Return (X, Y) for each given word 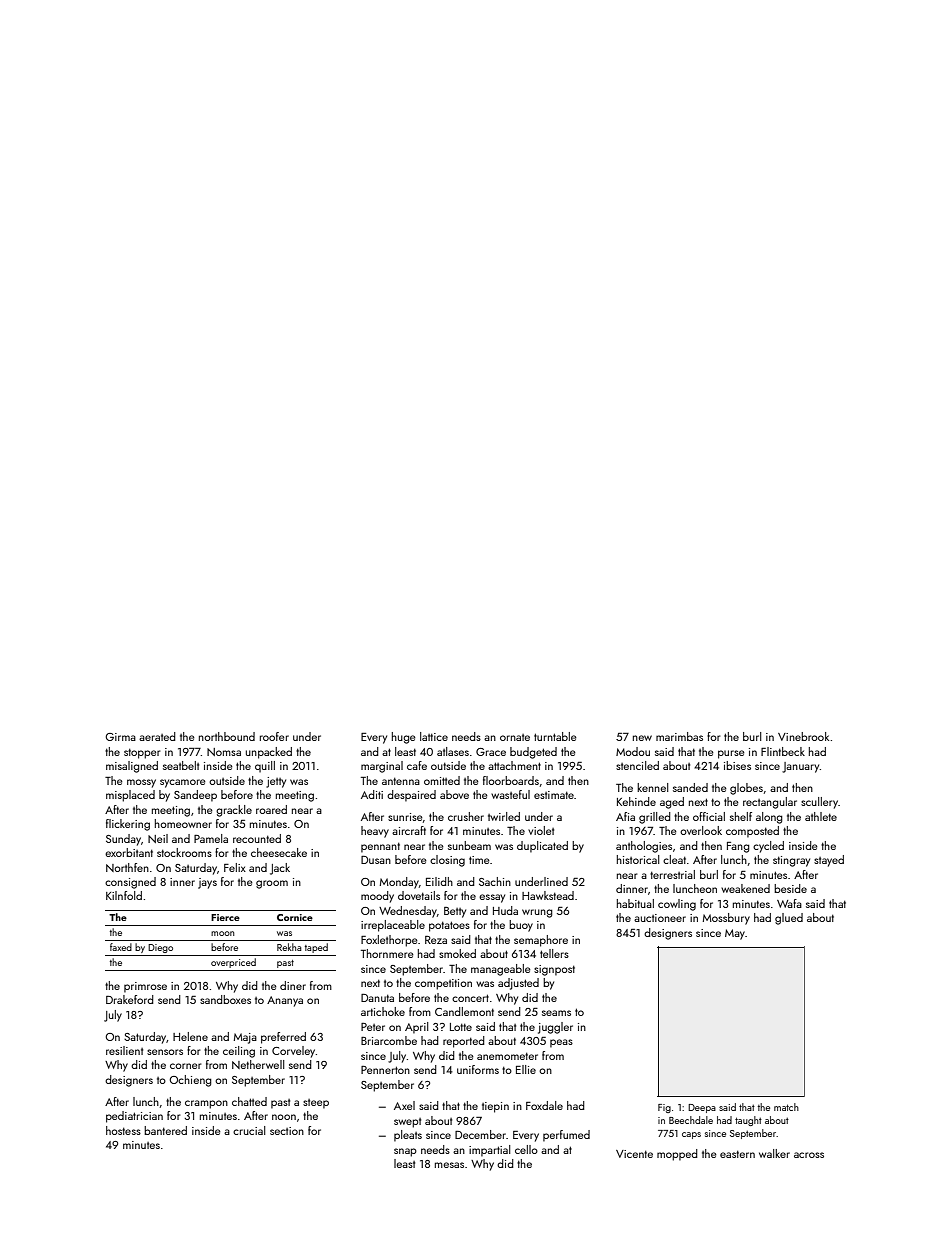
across (809, 1155)
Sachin (495, 881)
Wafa (789, 903)
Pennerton (385, 1070)
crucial (249, 1130)
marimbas (679, 736)
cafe (417, 765)
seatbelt (181, 765)
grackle (234, 811)
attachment (514, 765)
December (480, 1134)
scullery (819, 803)
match (786, 1107)
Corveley (293, 1052)
